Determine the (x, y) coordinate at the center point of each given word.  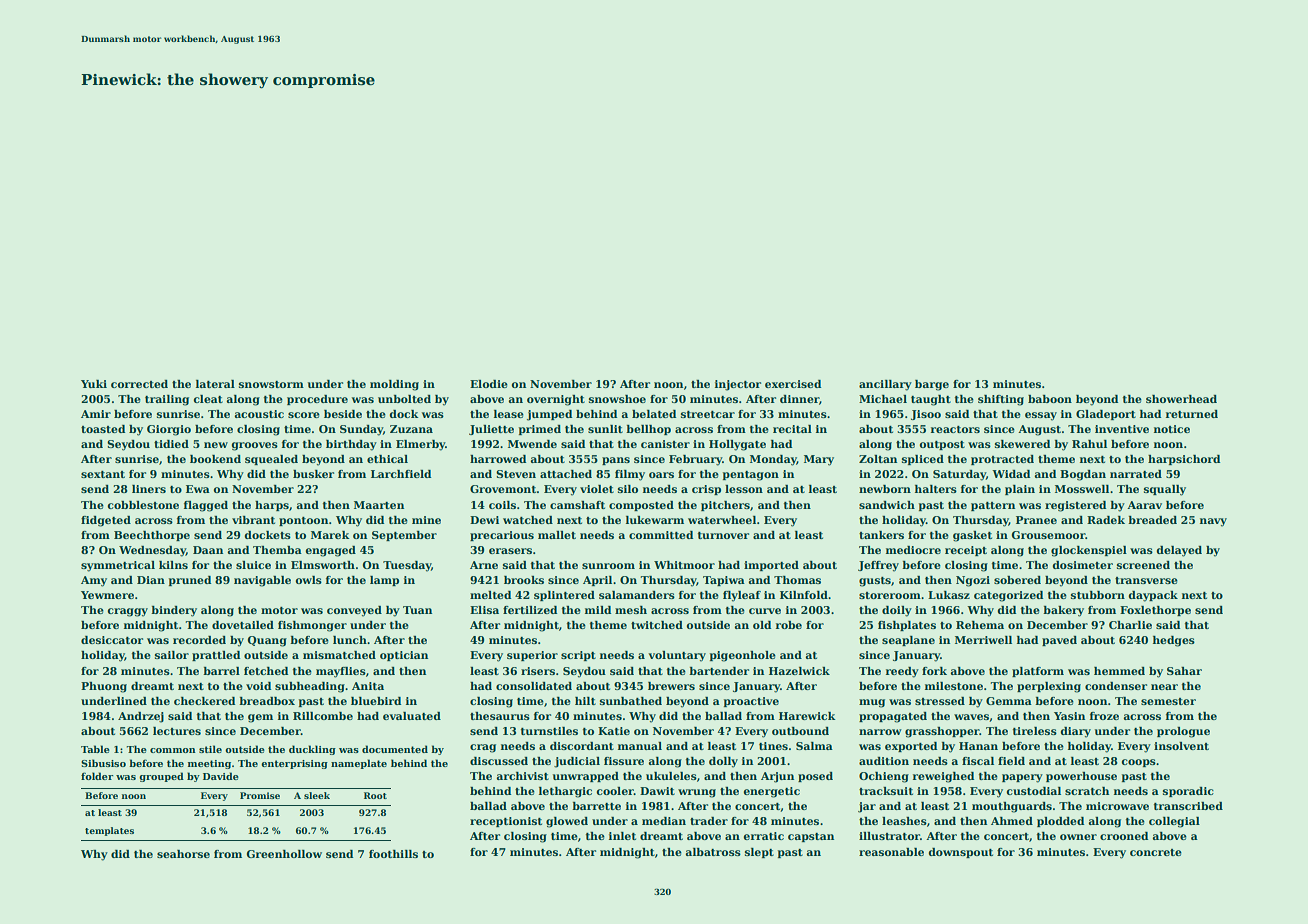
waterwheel (722, 520)
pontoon (304, 521)
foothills (393, 854)
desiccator (112, 640)
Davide (221, 776)
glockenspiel (1089, 551)
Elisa (484, 610)
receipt (966, 551)
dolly (723, 762)
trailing (167, 400)
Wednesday (152, 551)
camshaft (577, 505)
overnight (556, 400)
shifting (1001, 400)
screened (1143, 565)
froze (1104, 716)
